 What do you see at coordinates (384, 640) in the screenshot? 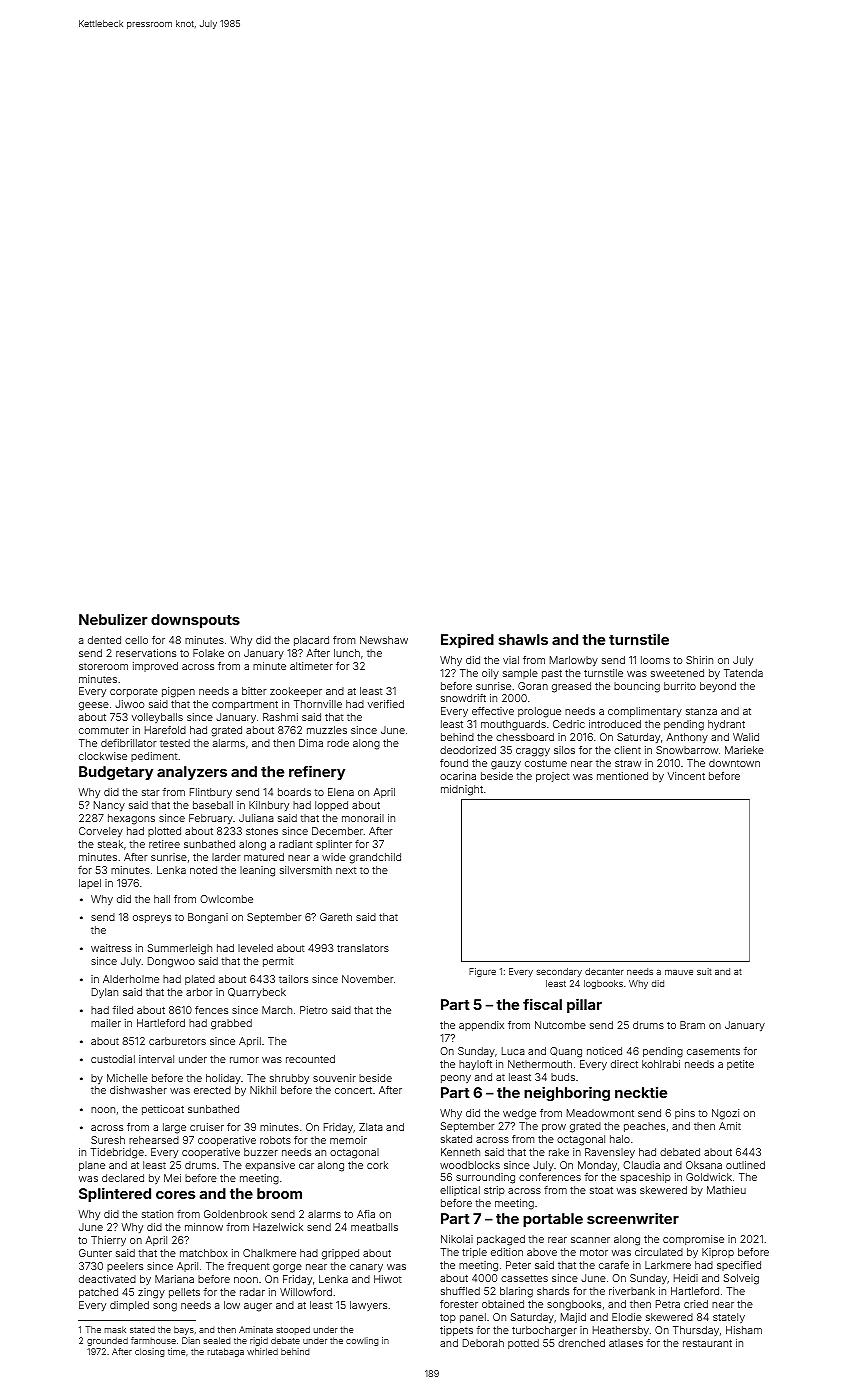
I see `Newshaw` at bounding box center [384, 640].
